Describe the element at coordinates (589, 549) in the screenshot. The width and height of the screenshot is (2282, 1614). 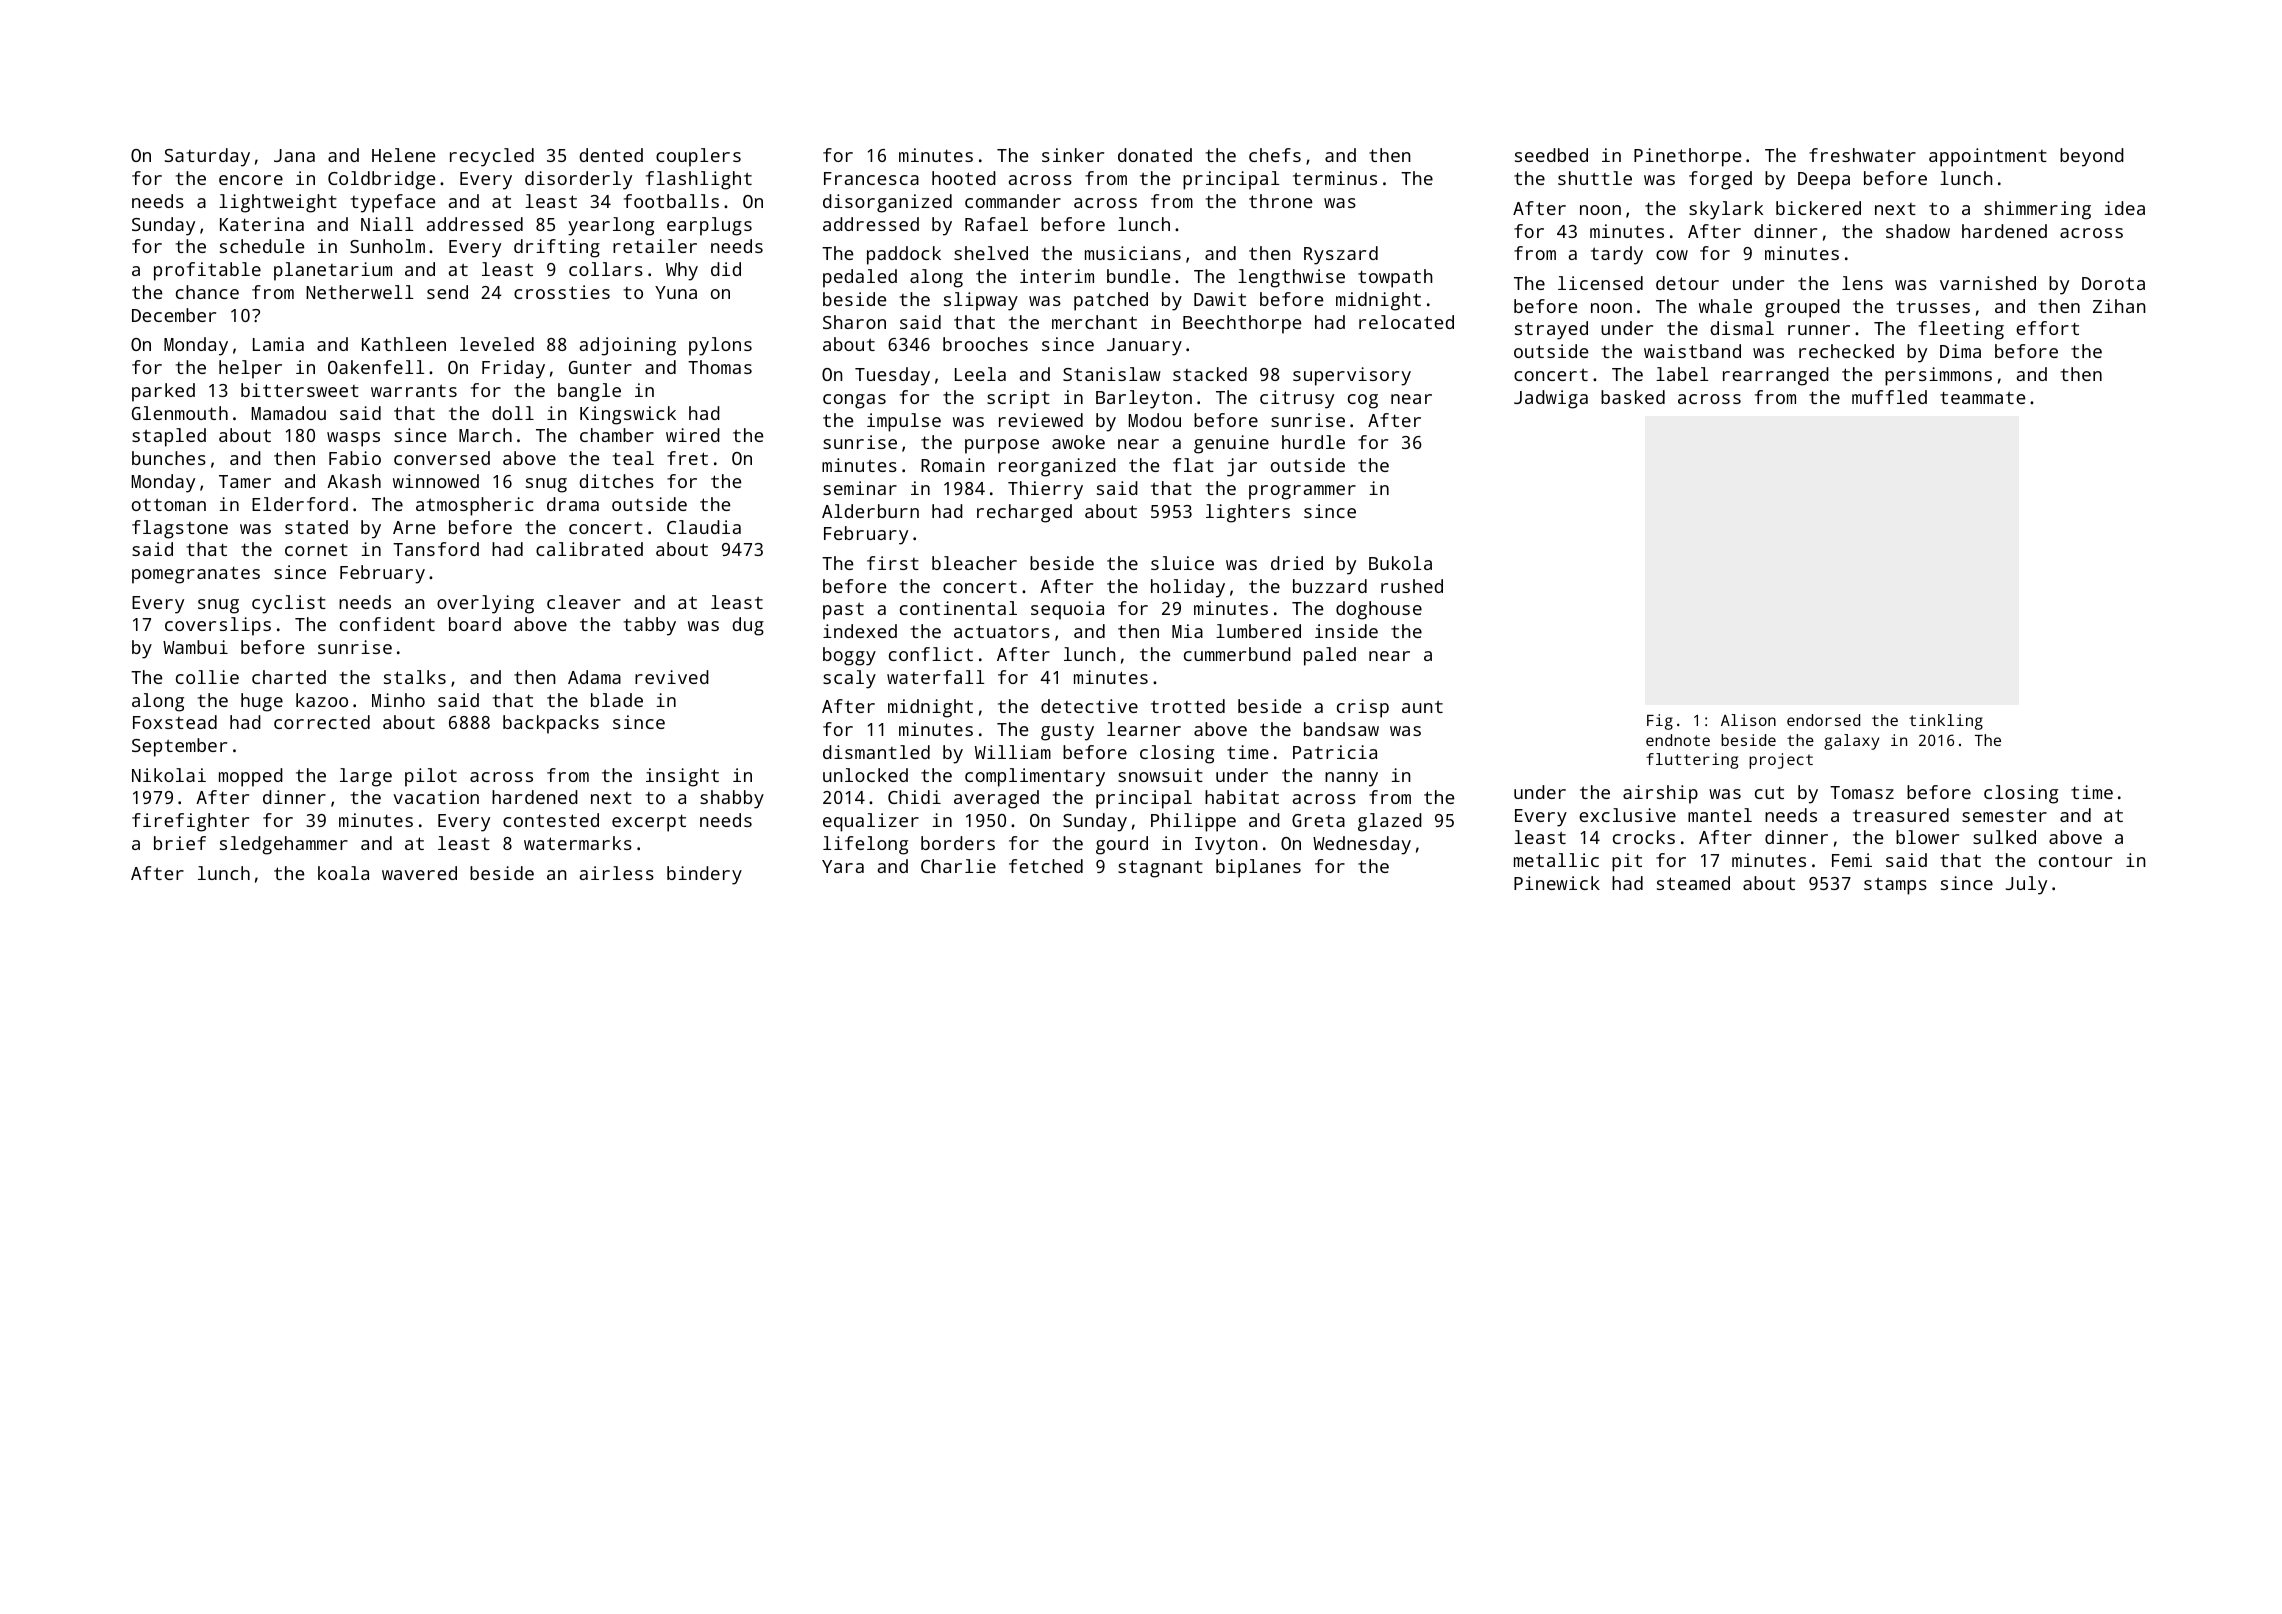
I see `calibrated` at that location.
